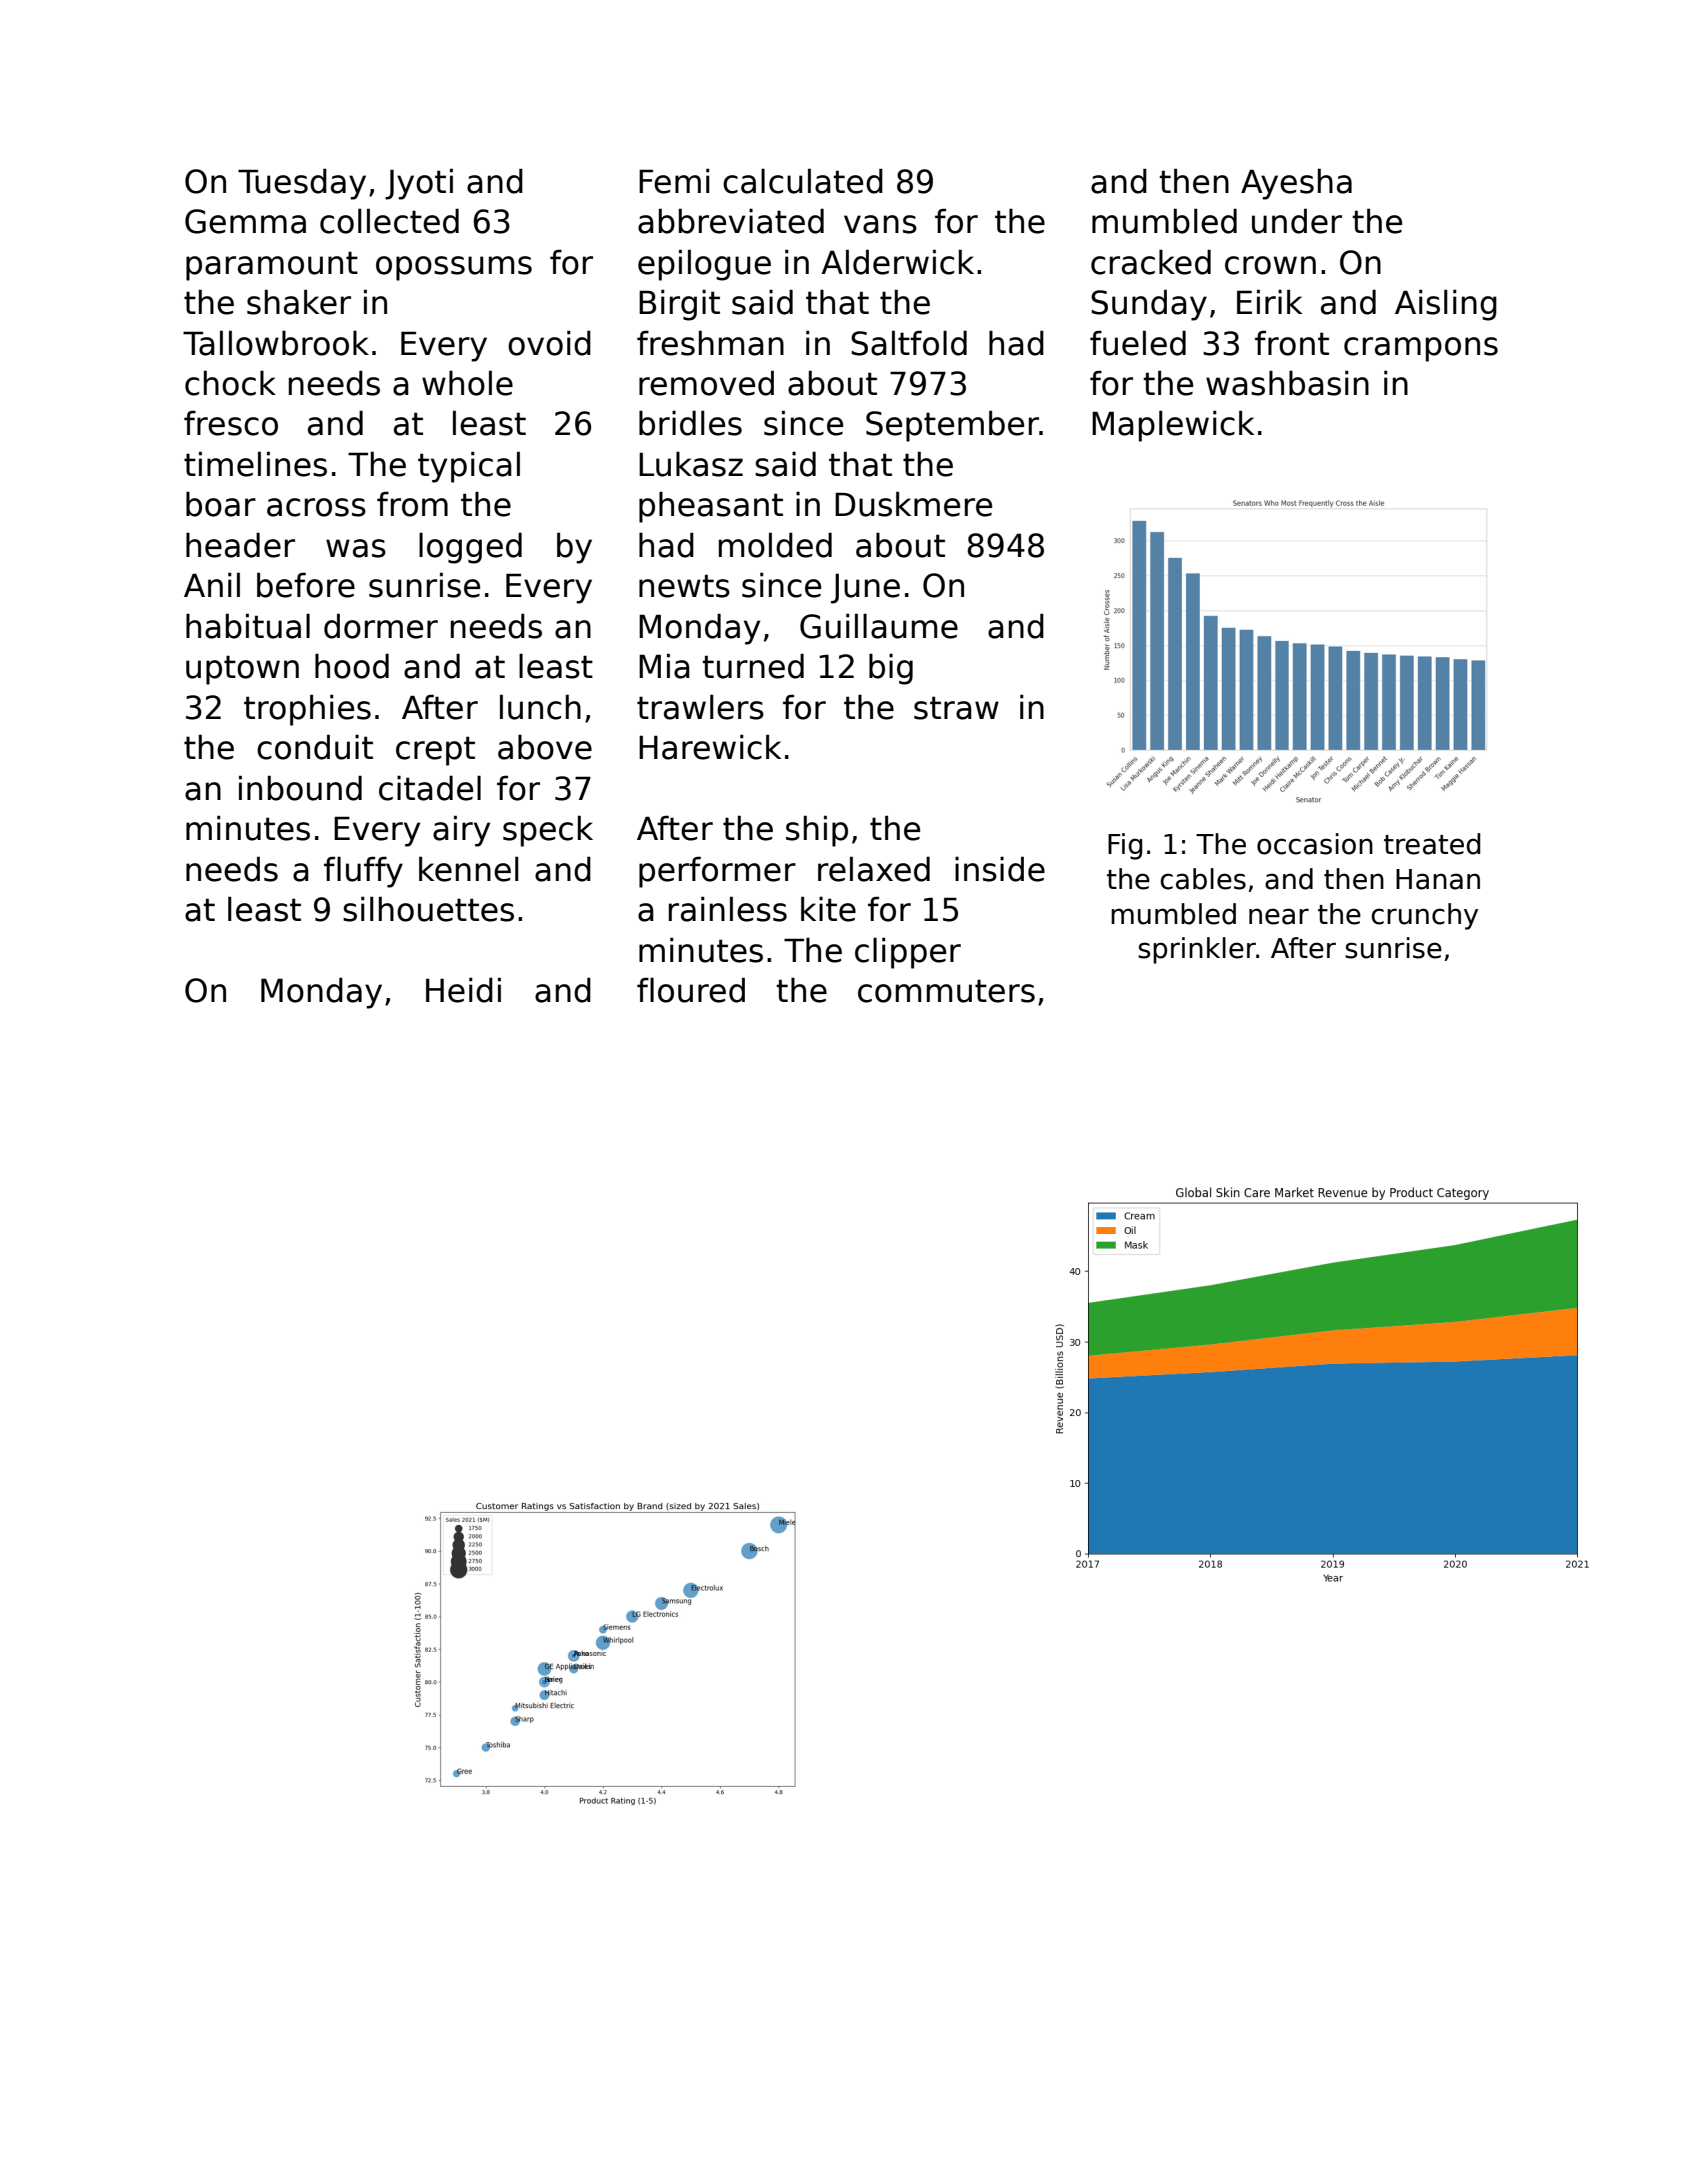 The height and width of the screenshot is (2178, 1683). Describe the element at coordinates (775, 545) in the screenshot. I see `molded` at that location.
